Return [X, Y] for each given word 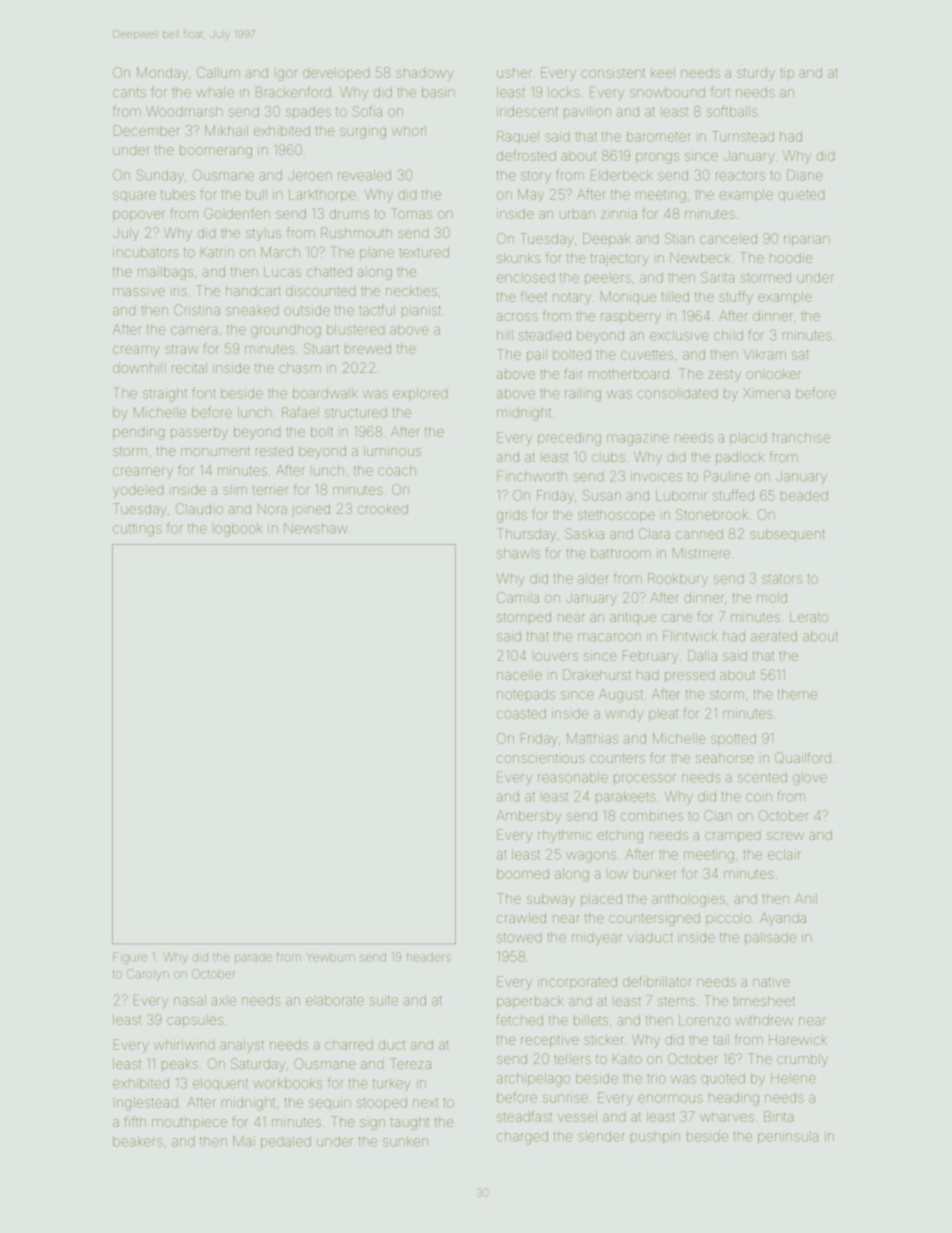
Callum [218, 72]
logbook [238, 530]
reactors [740, 176]
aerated [774, 636]
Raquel [518, 137]
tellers [572, 1059]
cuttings [137, 530]
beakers [138, 1141]
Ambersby [528, 817]
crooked [383, 509]
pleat [663, 715]
